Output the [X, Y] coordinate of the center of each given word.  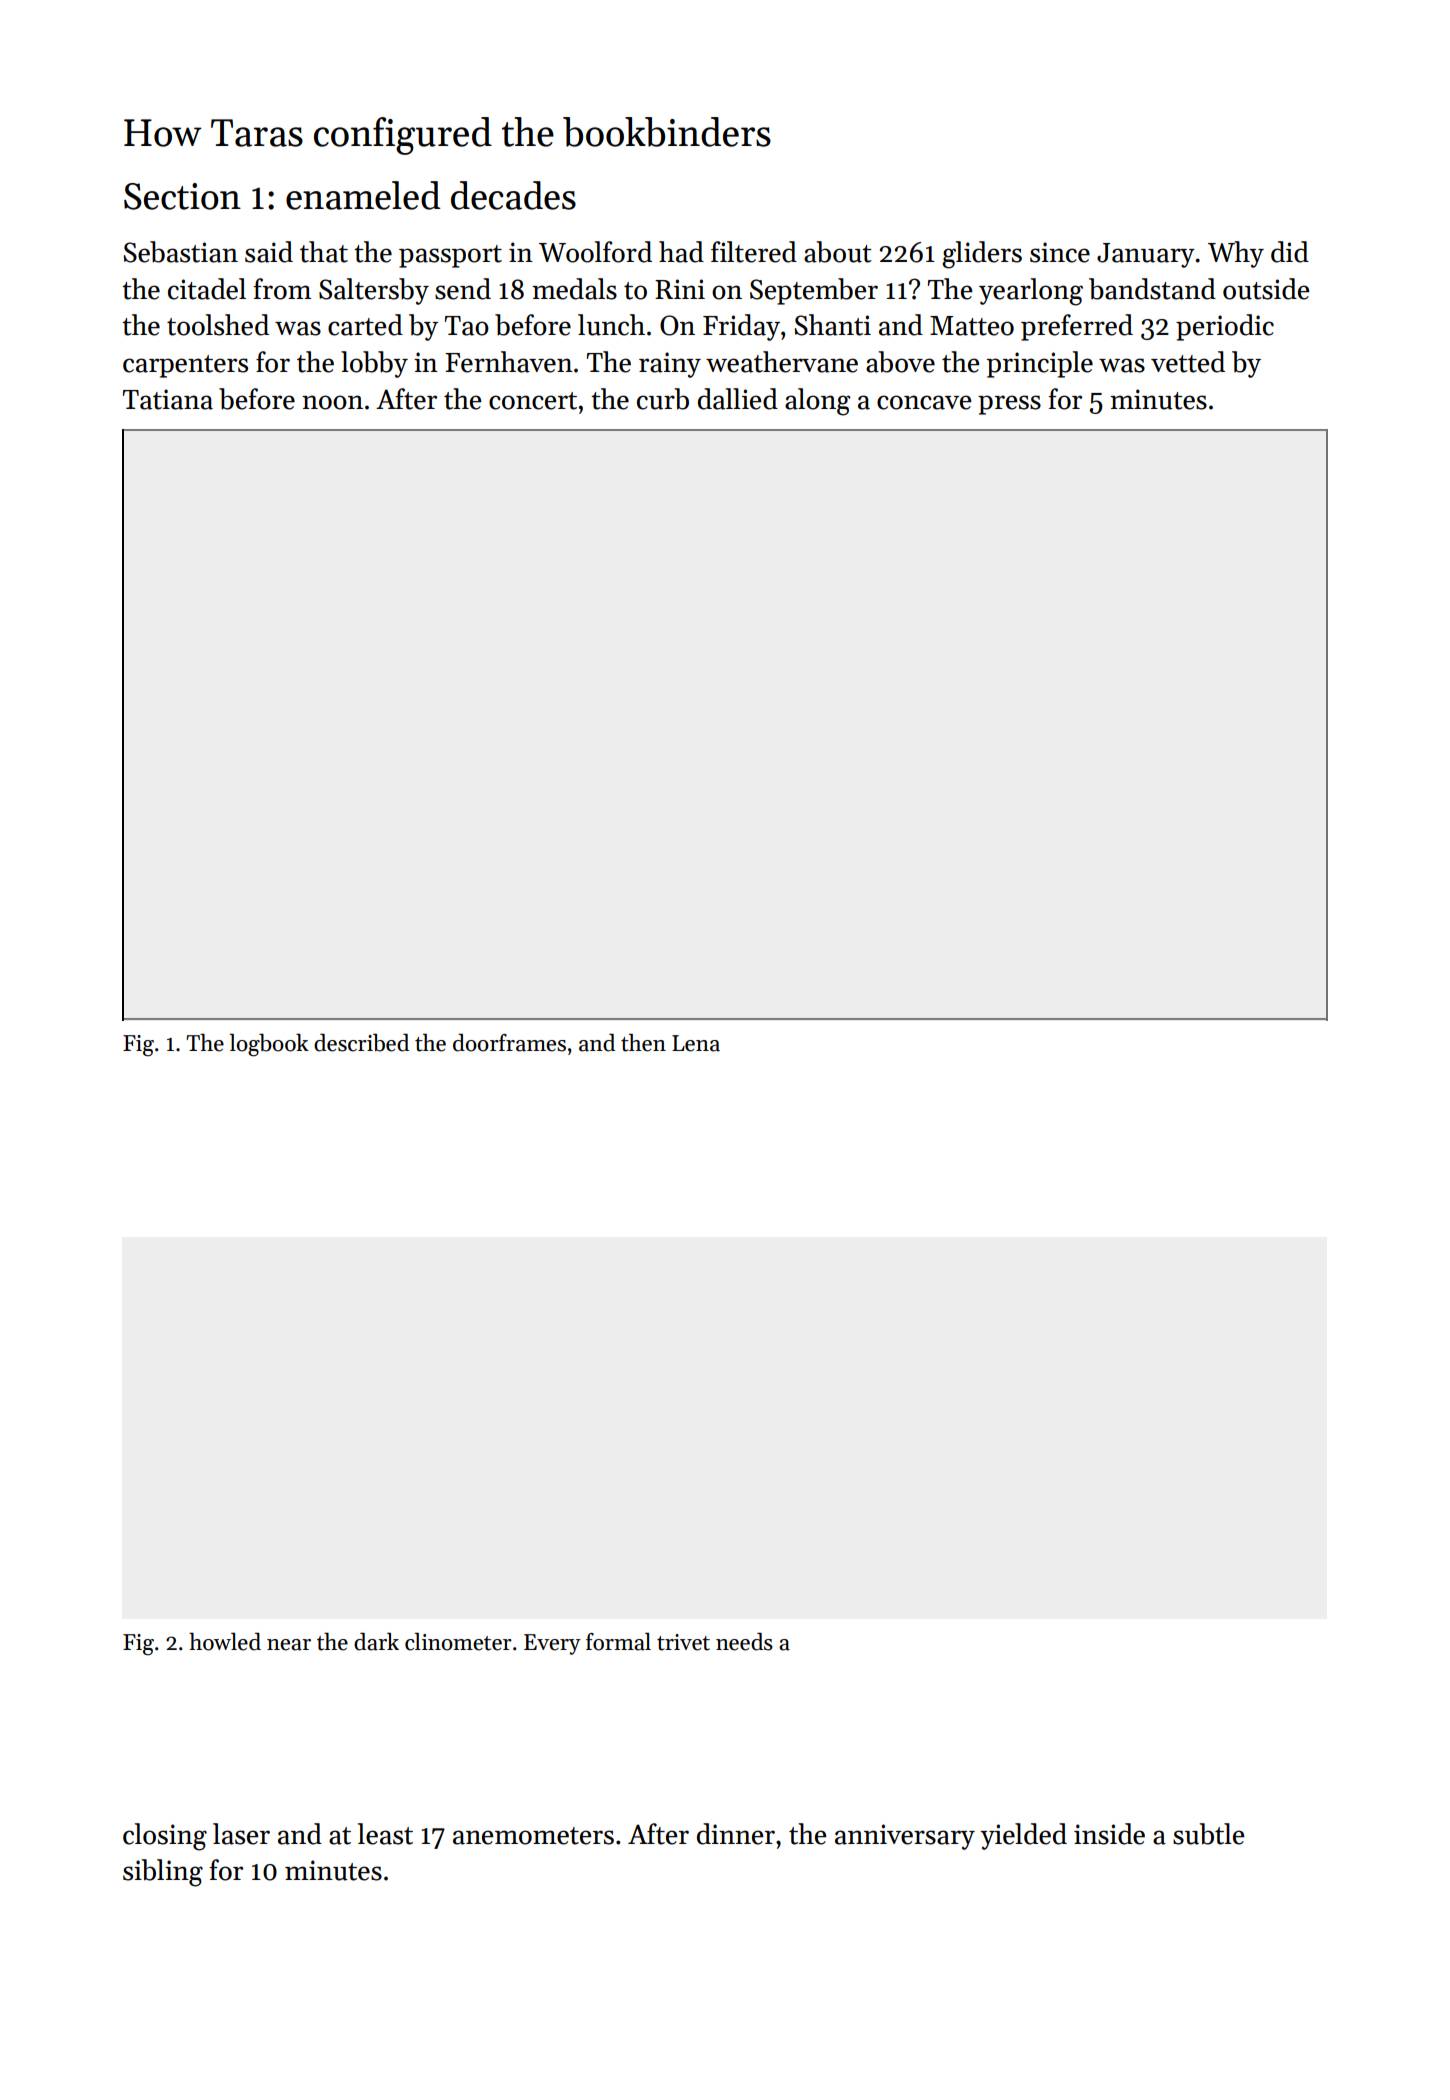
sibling [163, 1873]
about [838, 252]
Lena [696, 1043]
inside [1109, 1834]
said [269, 252]
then [643, 1043]
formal [618, 1642]
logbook [269, 1045]
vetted [1188, 362]
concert [533, 401]
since [1060, 252]
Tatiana [168, 399]
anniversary [905, 1837]
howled [225, 1642]
